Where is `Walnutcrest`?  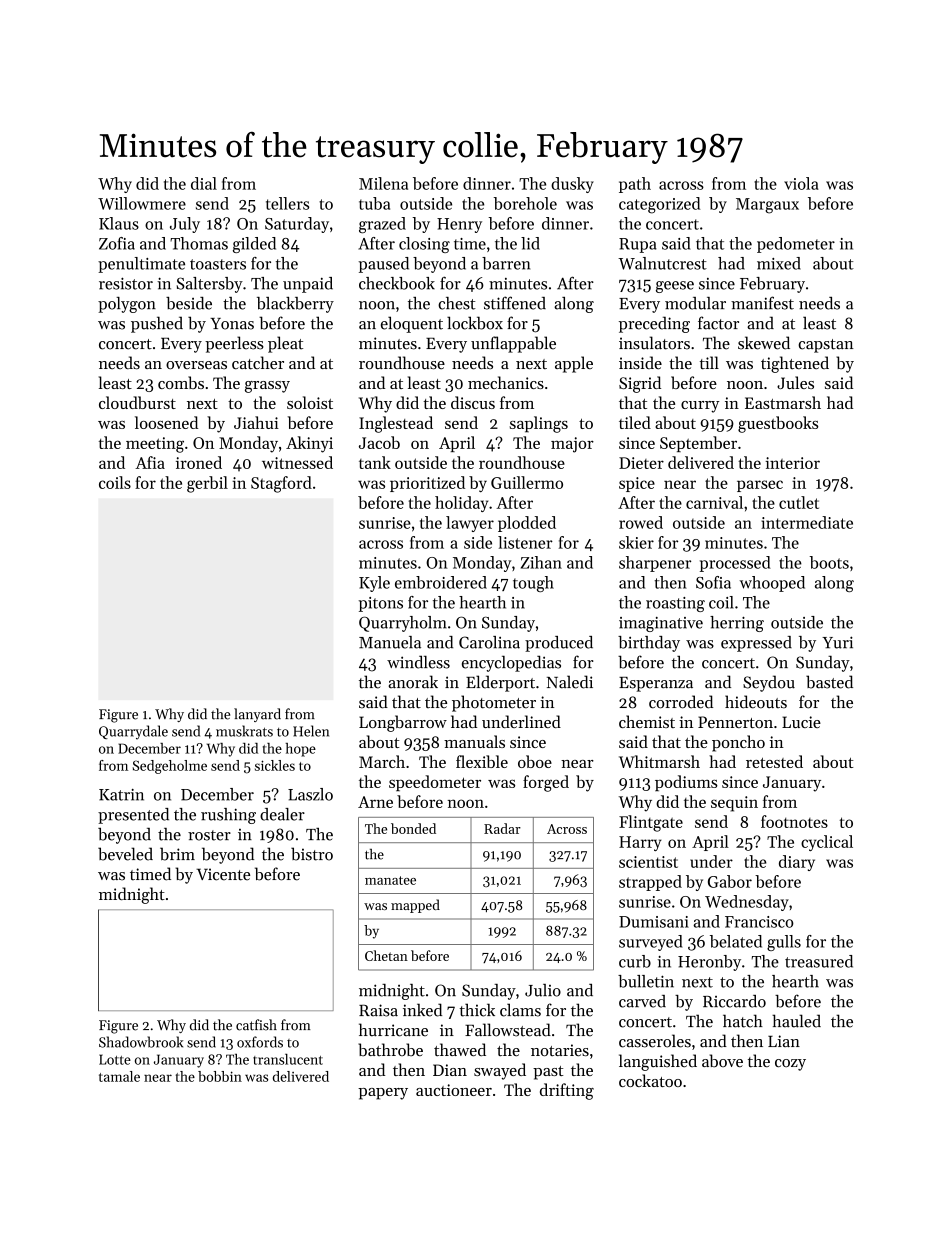
Walnutcrest is located at coordinates (662, 263).
